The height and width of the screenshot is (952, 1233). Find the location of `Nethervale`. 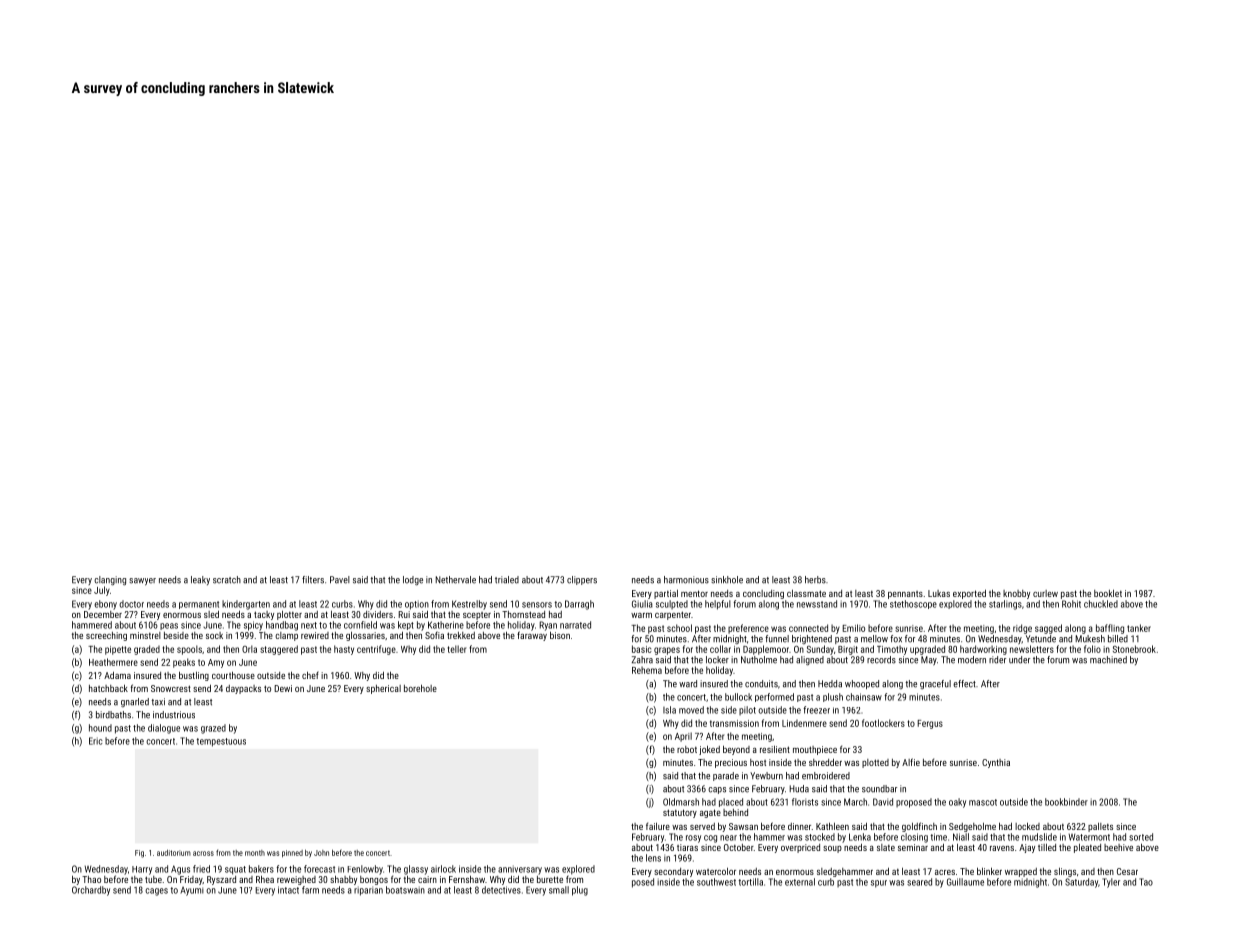

Nethervale is located at coordinates (455, 580).
